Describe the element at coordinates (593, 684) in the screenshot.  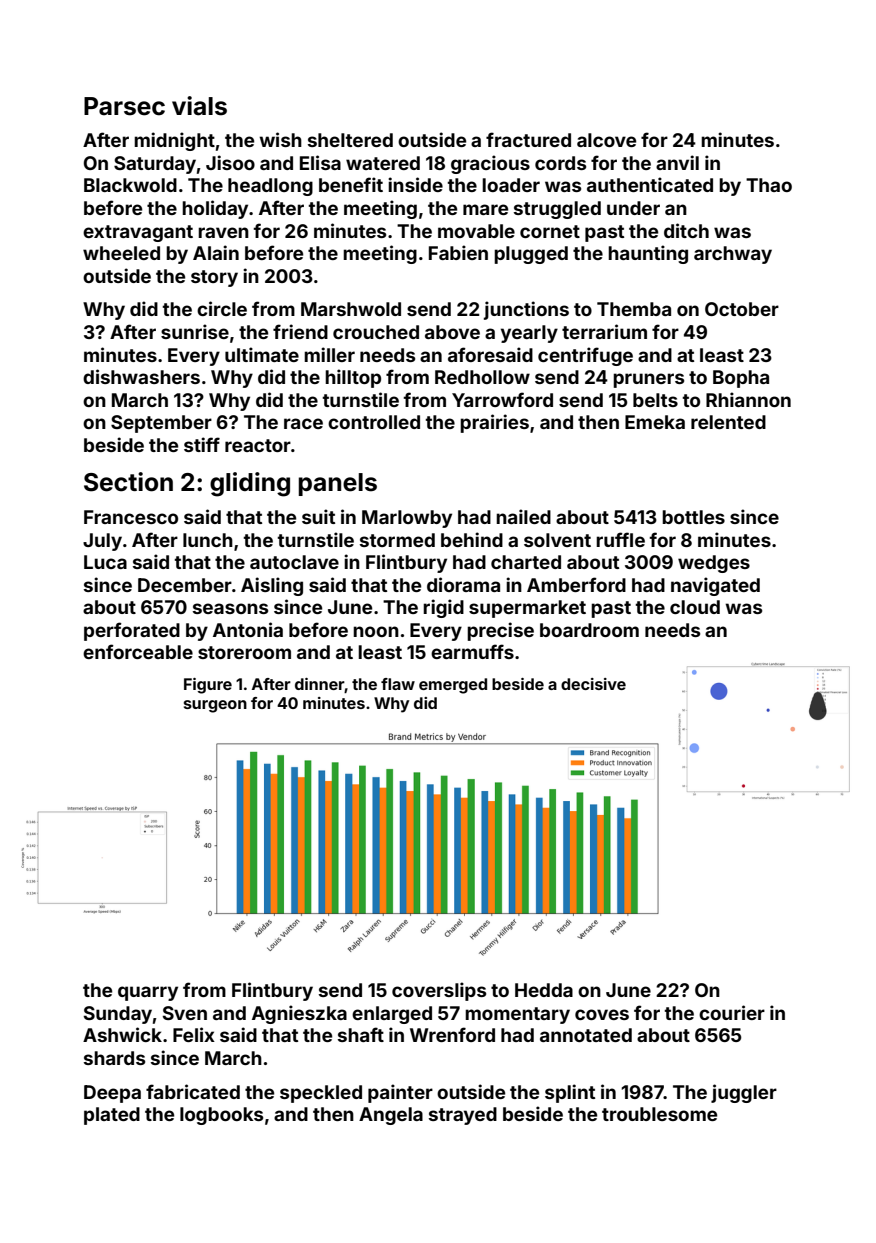
I see `decisive` at that location.
